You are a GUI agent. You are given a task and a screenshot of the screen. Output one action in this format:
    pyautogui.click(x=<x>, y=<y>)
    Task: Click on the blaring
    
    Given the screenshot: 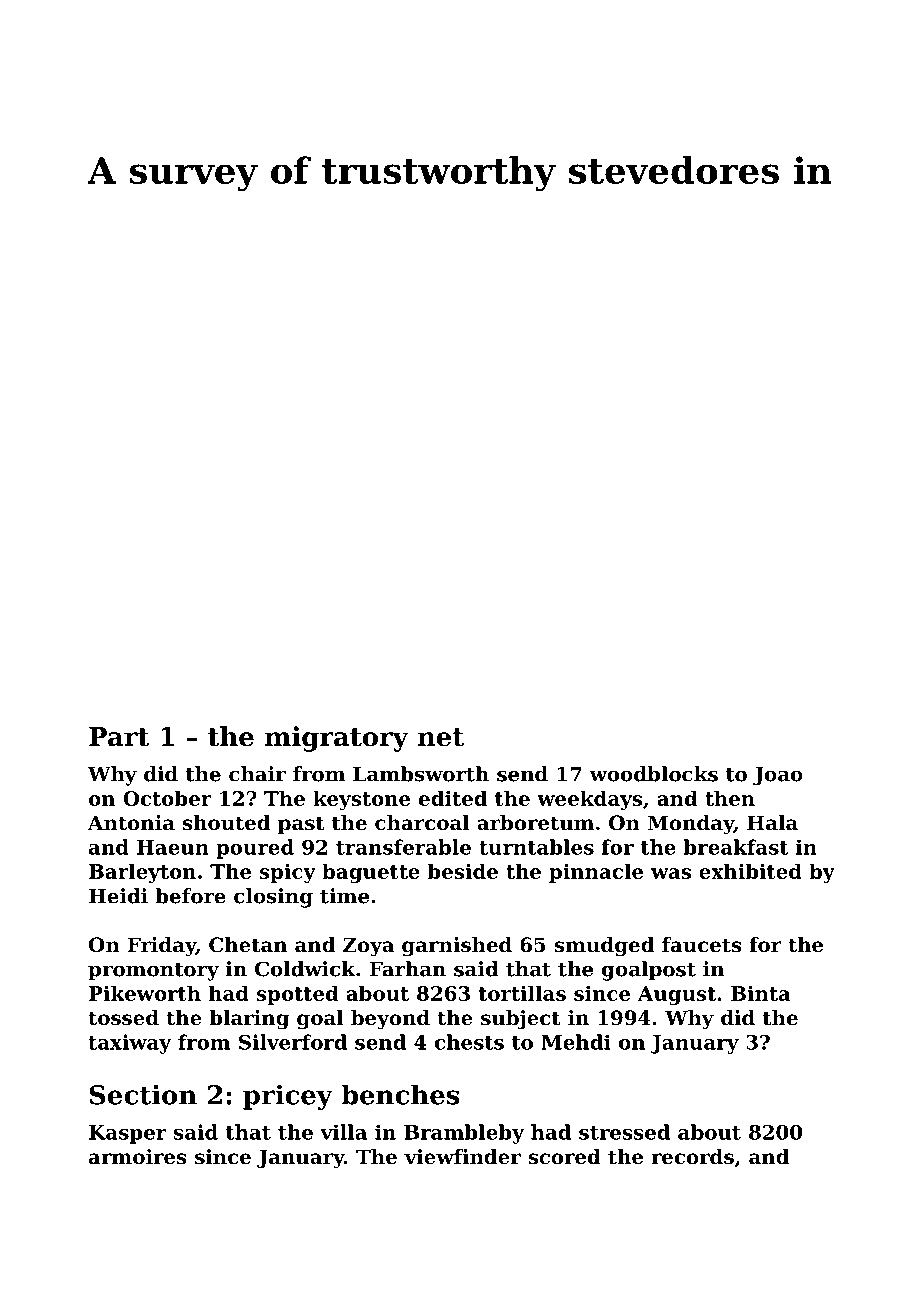 What is the action you would take?
    pyautogui.click(x=249, y=1020)
